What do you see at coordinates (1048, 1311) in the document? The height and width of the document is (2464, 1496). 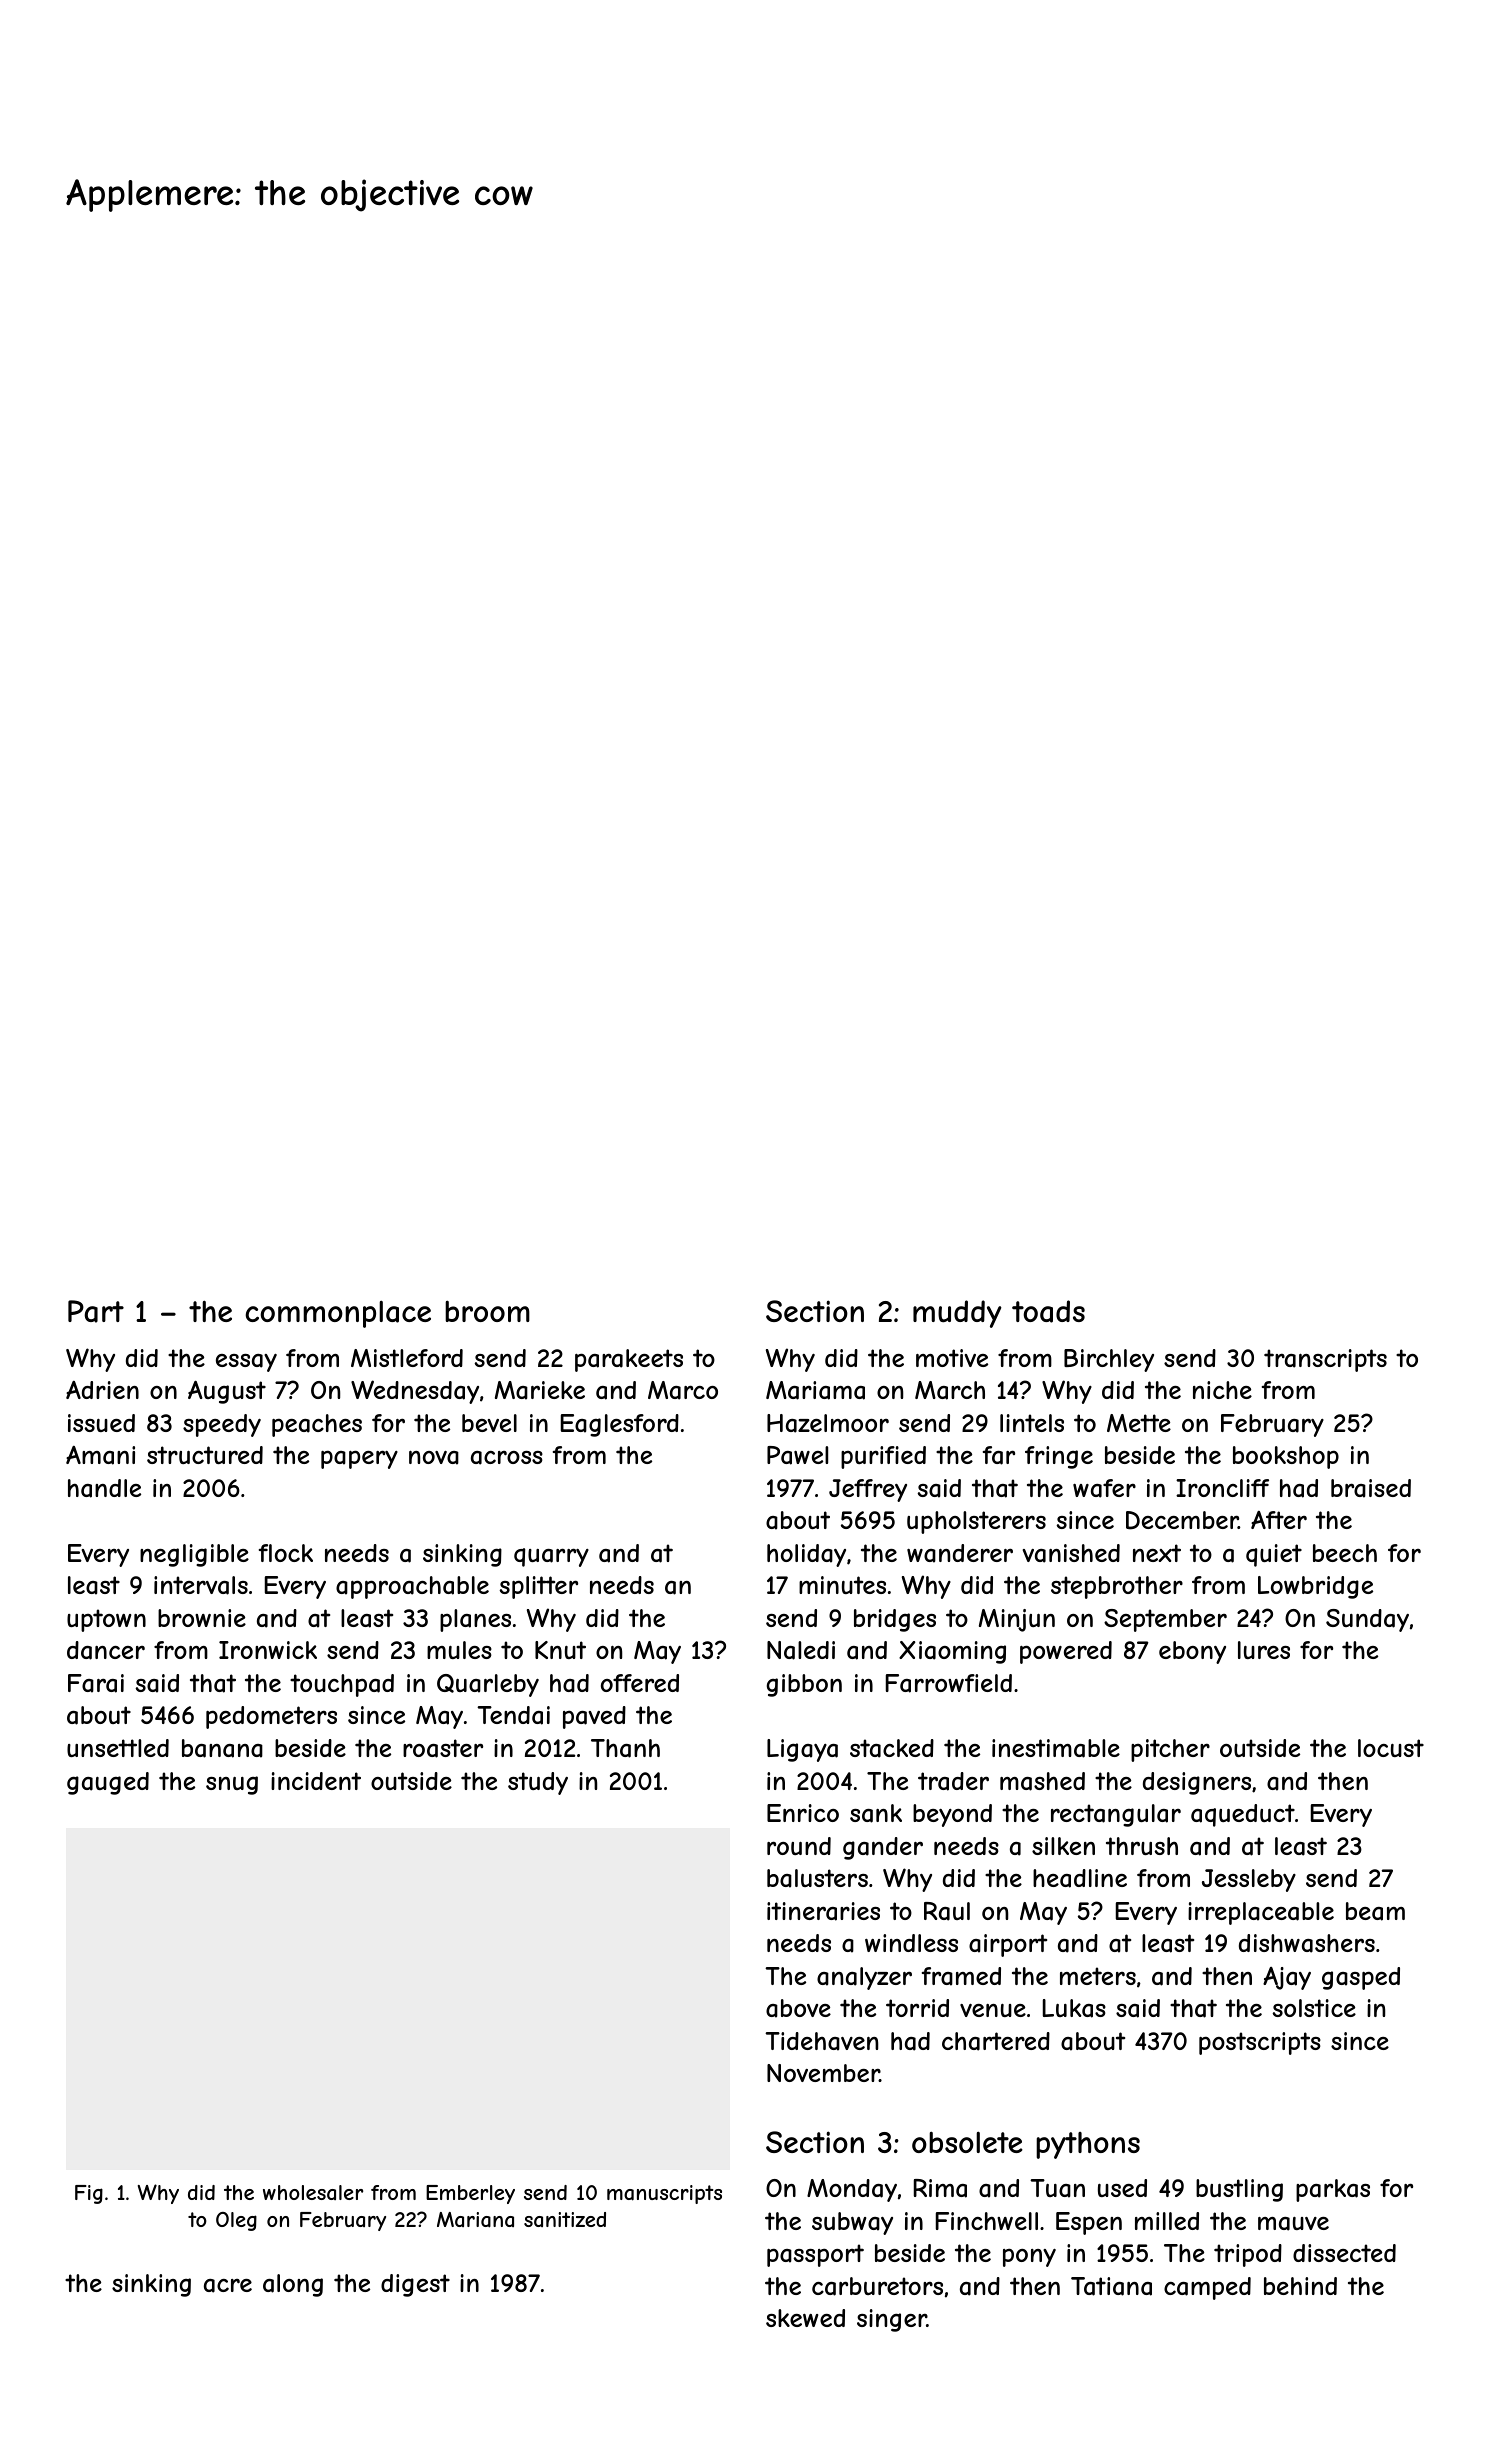 I see `toads` at bounding box center [1048, 1311].
